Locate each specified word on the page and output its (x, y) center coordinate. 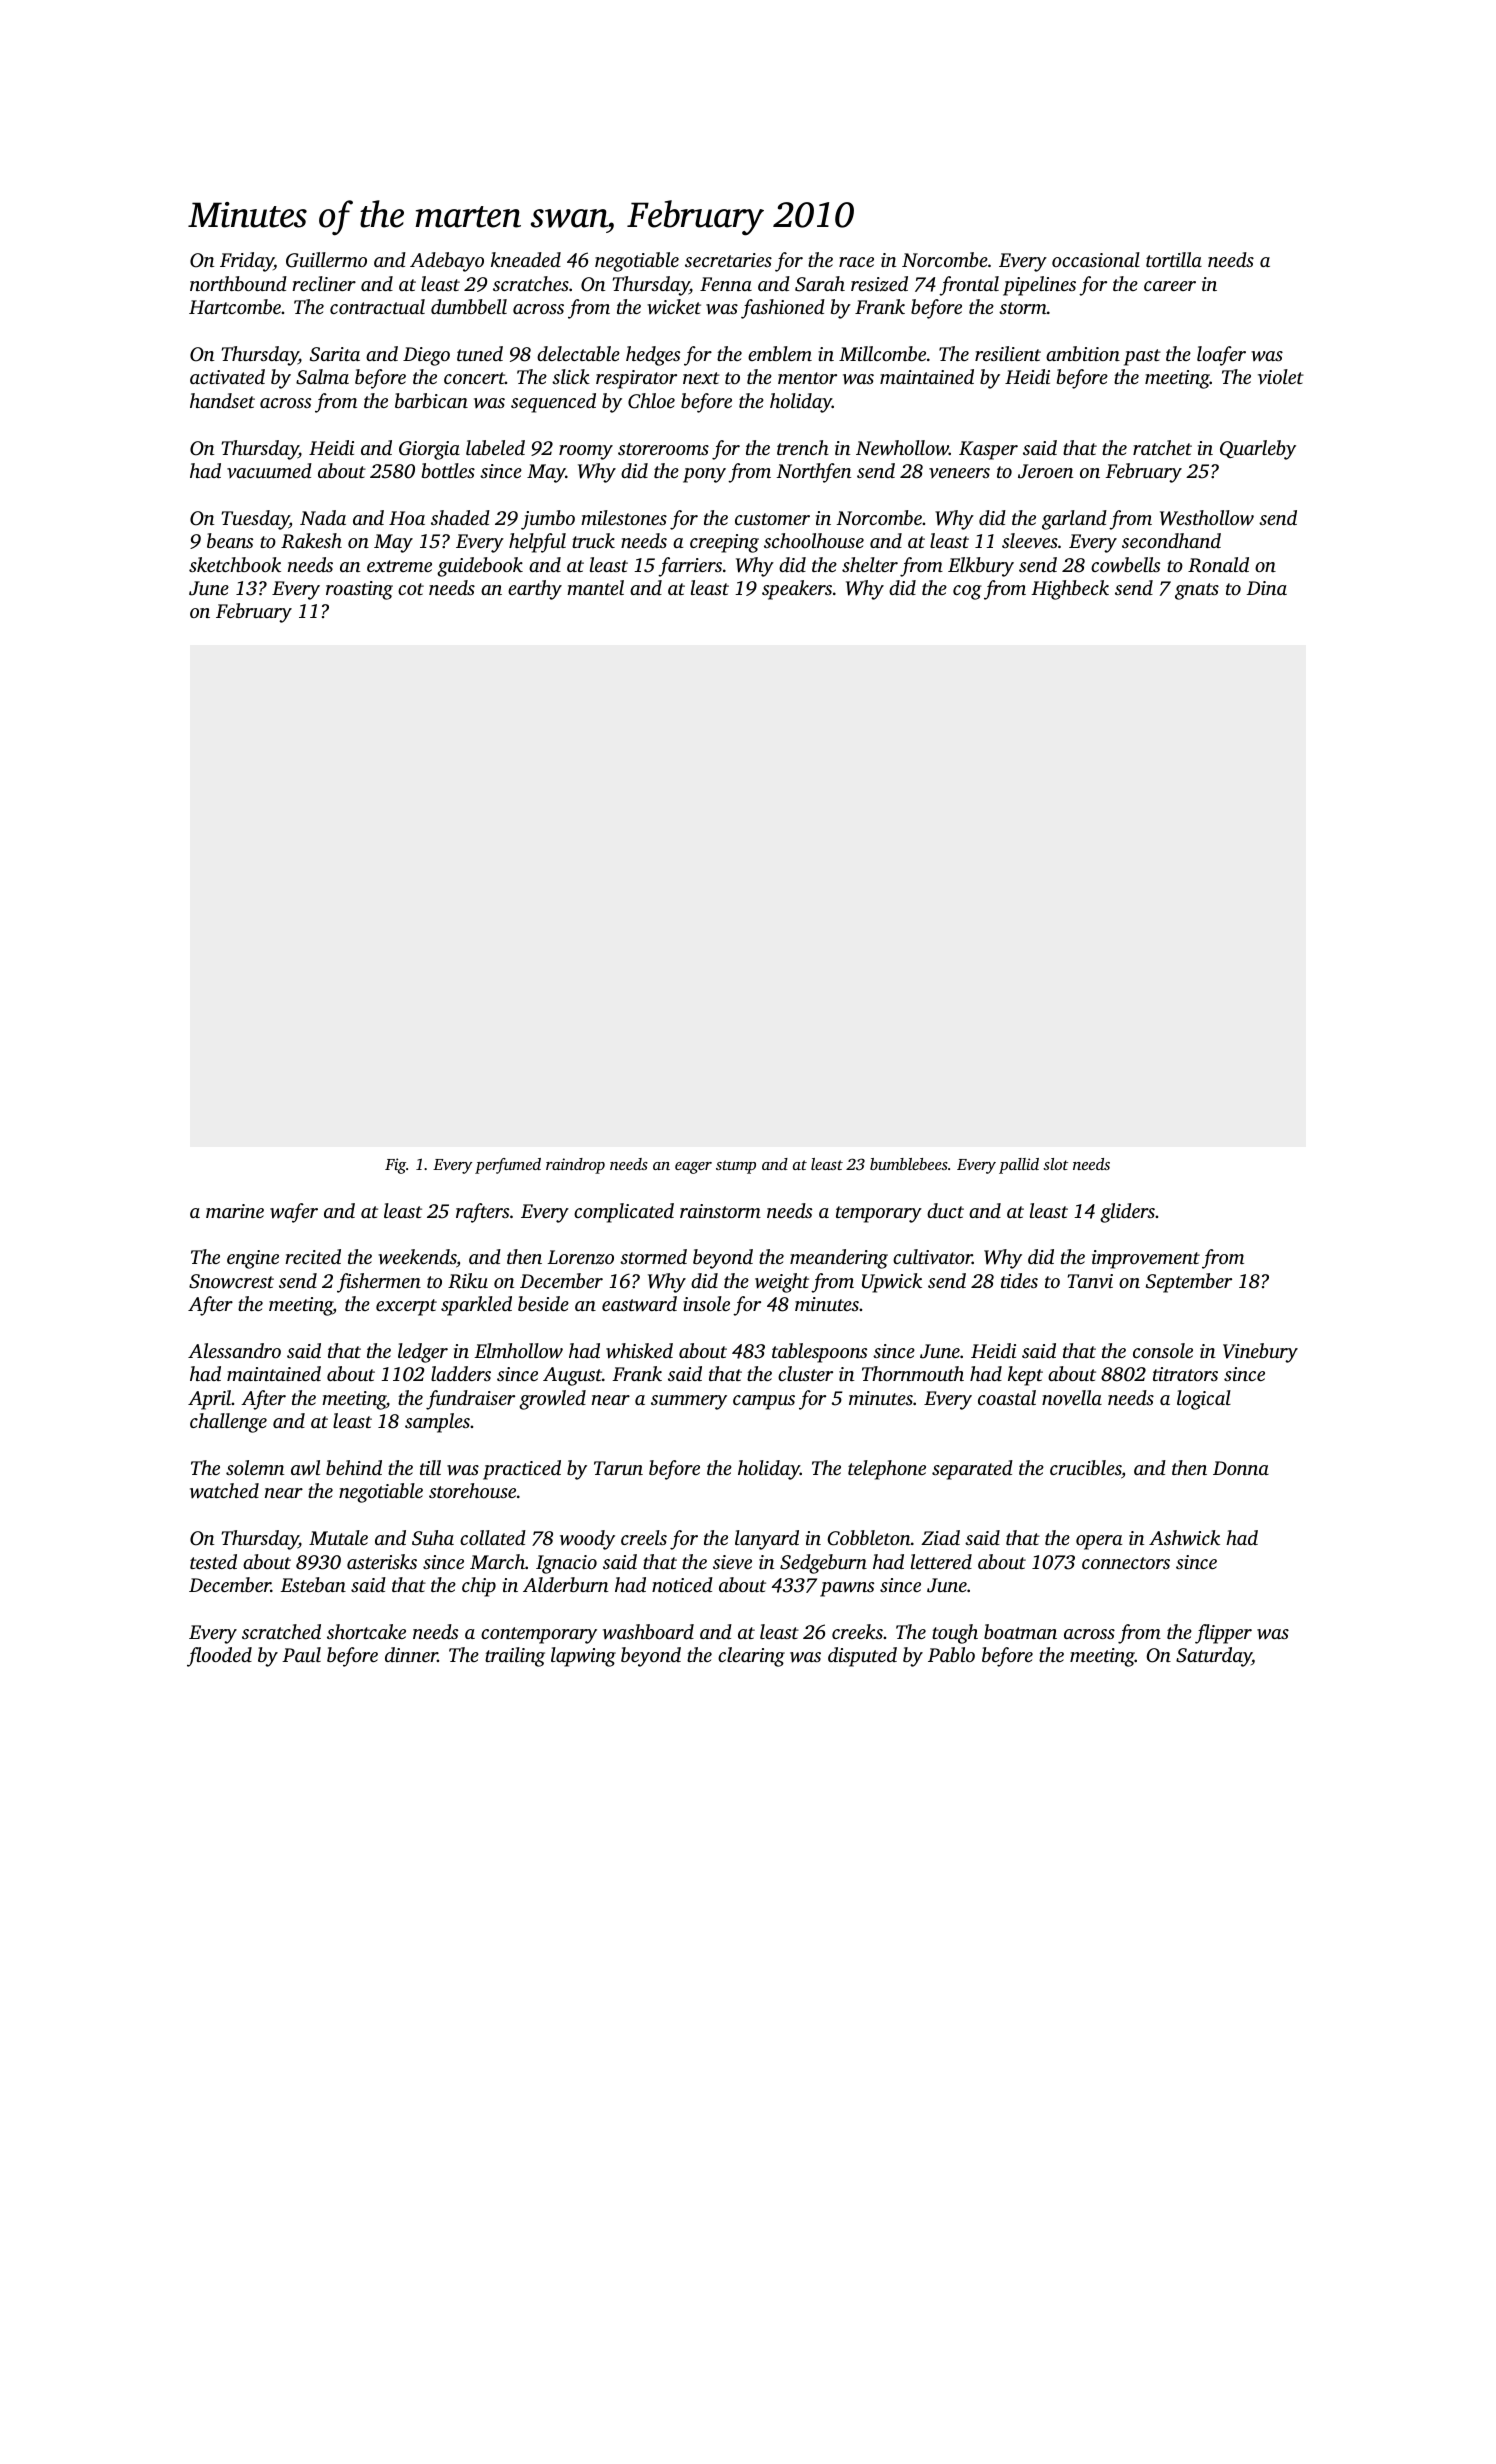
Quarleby (1258, 450)
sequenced (553, 403)
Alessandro (234, 1350)
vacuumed (269, 470)
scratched (281, 1631)
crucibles (1085, 1467)
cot (411, 589)
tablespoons (819, 1353)
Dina (1266, 588)
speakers (797, 590)
